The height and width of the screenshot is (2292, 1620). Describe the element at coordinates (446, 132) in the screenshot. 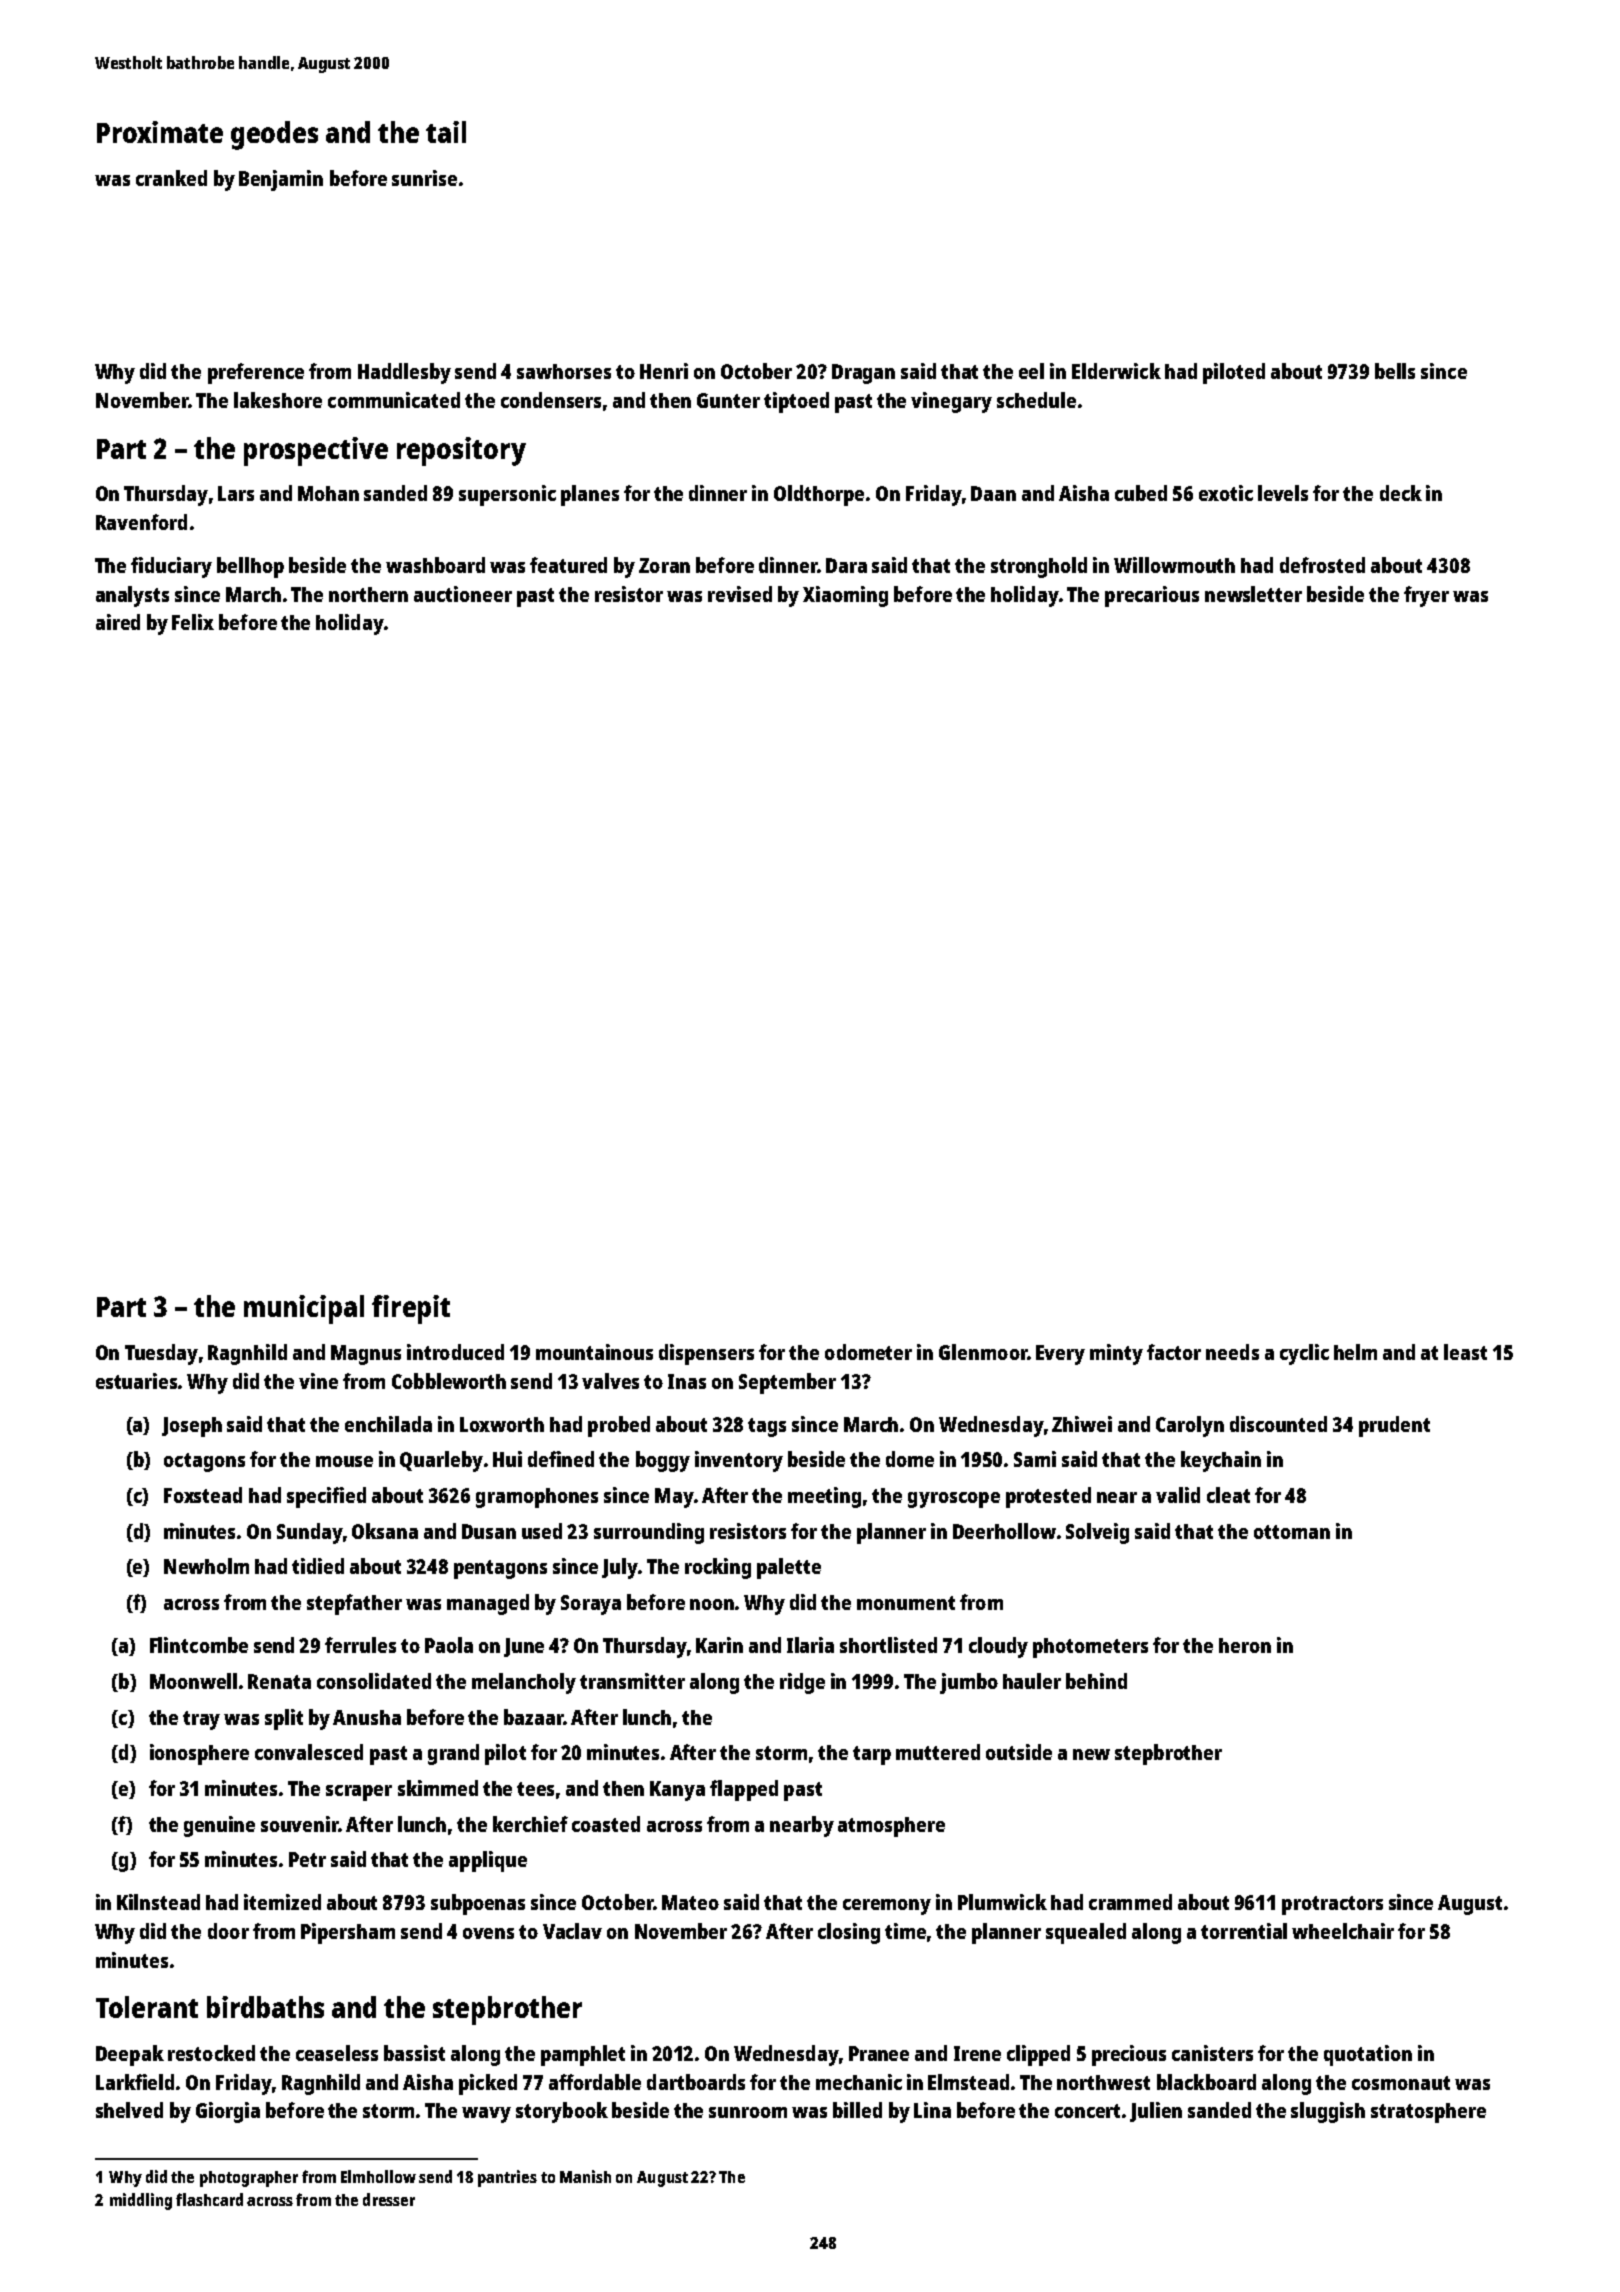

I see `tail` at that location.
